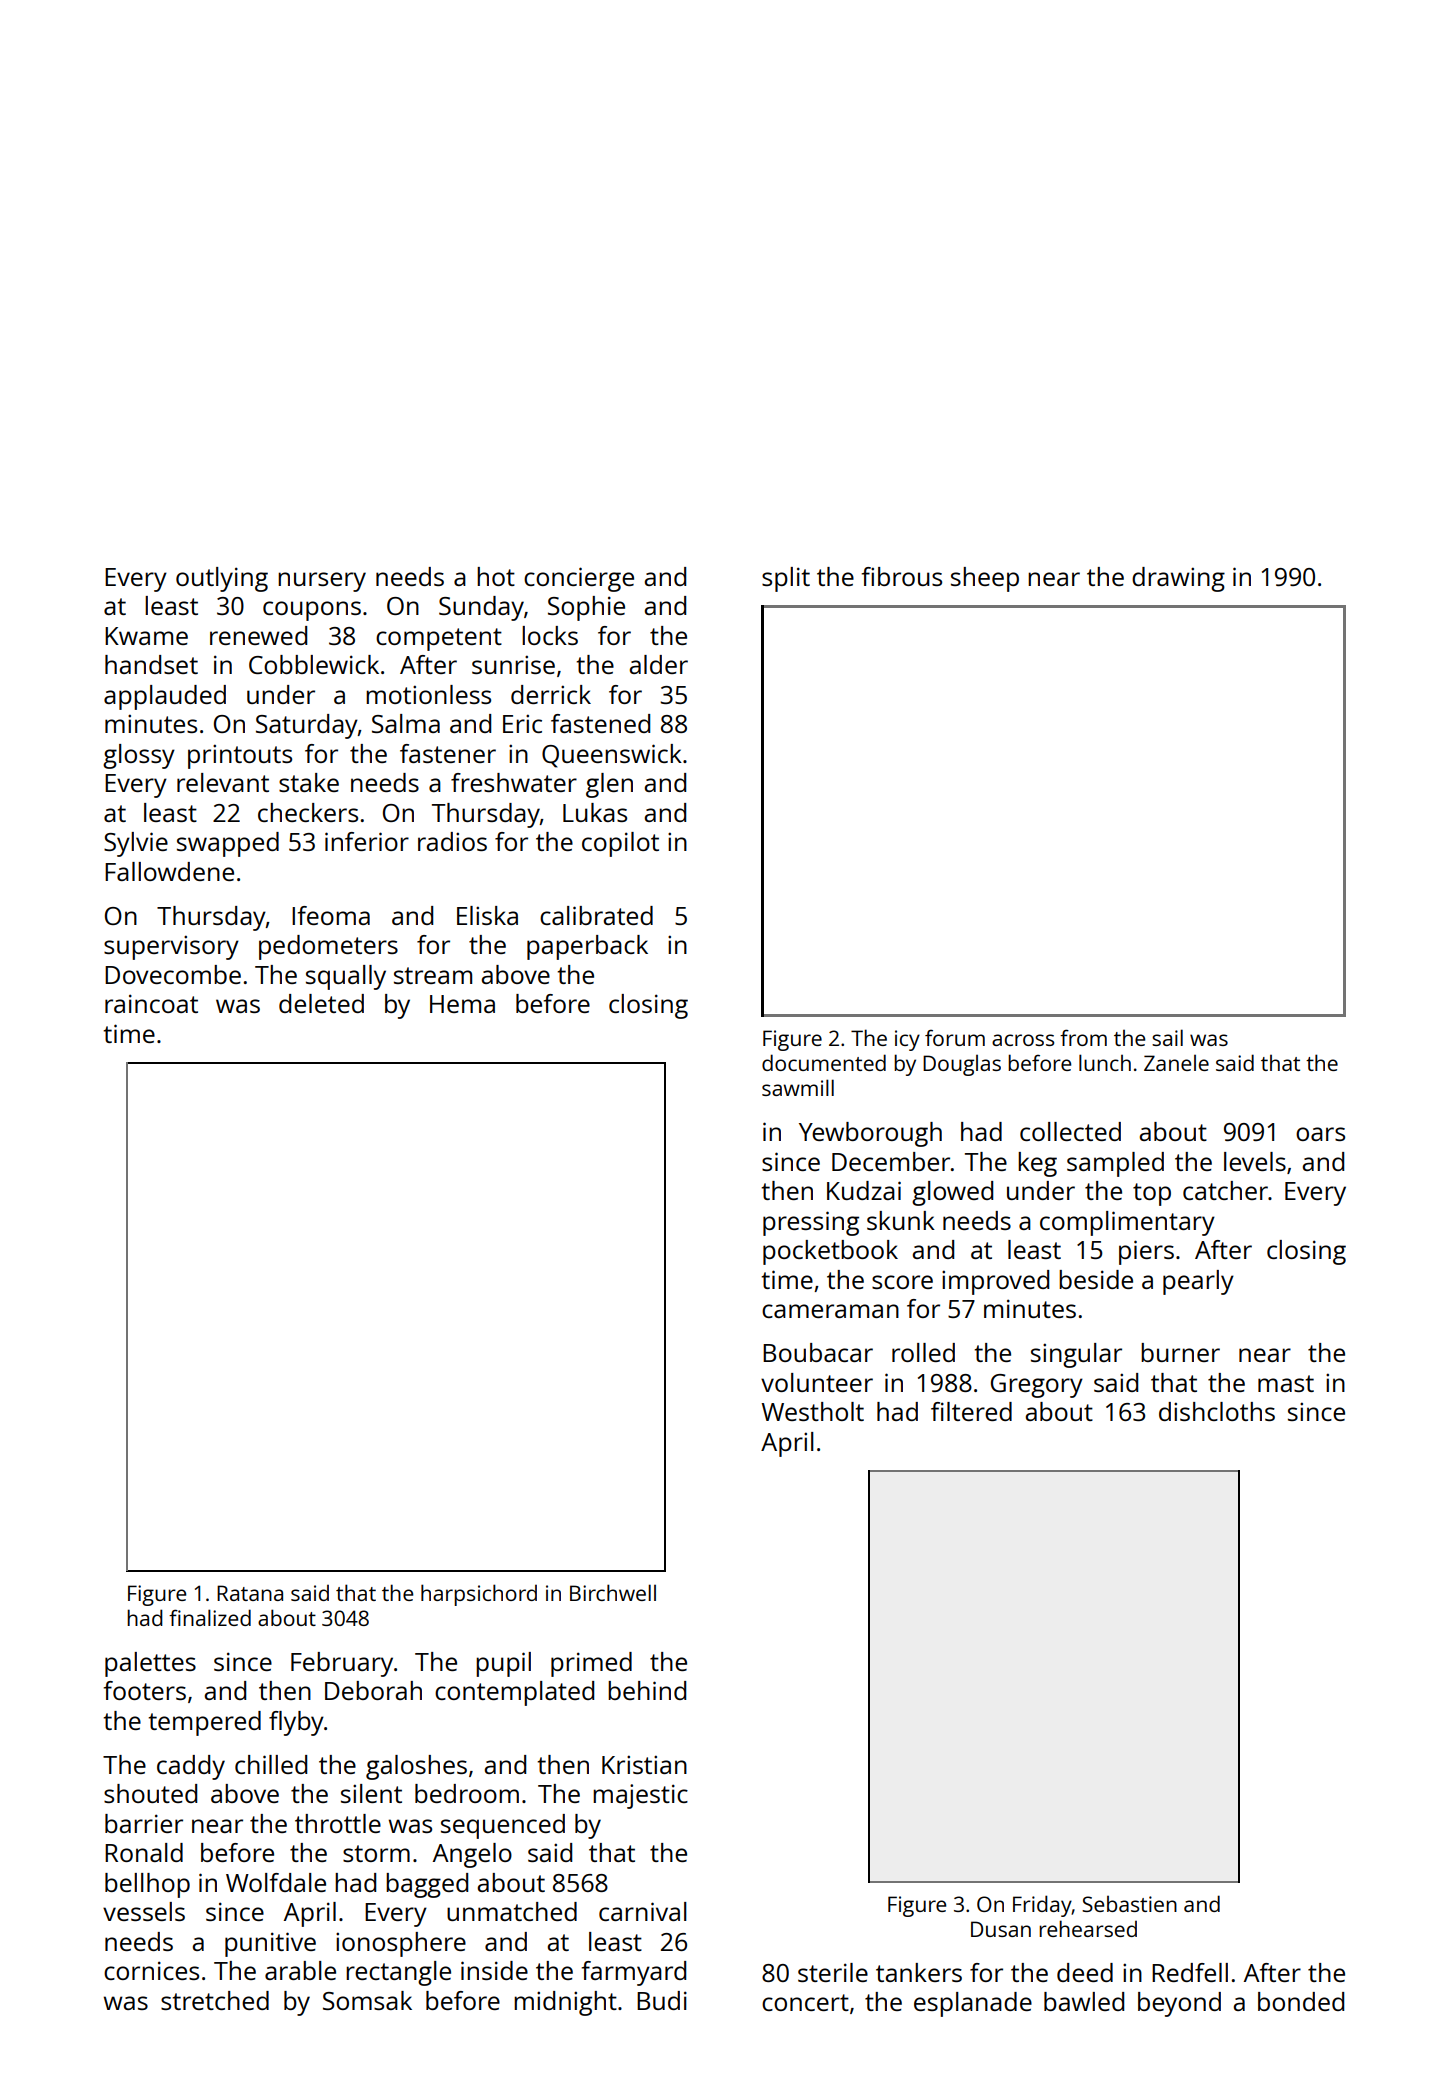  Describe the element at coordinates (250, 1593) in the document. I see `Ratana` at that location.
